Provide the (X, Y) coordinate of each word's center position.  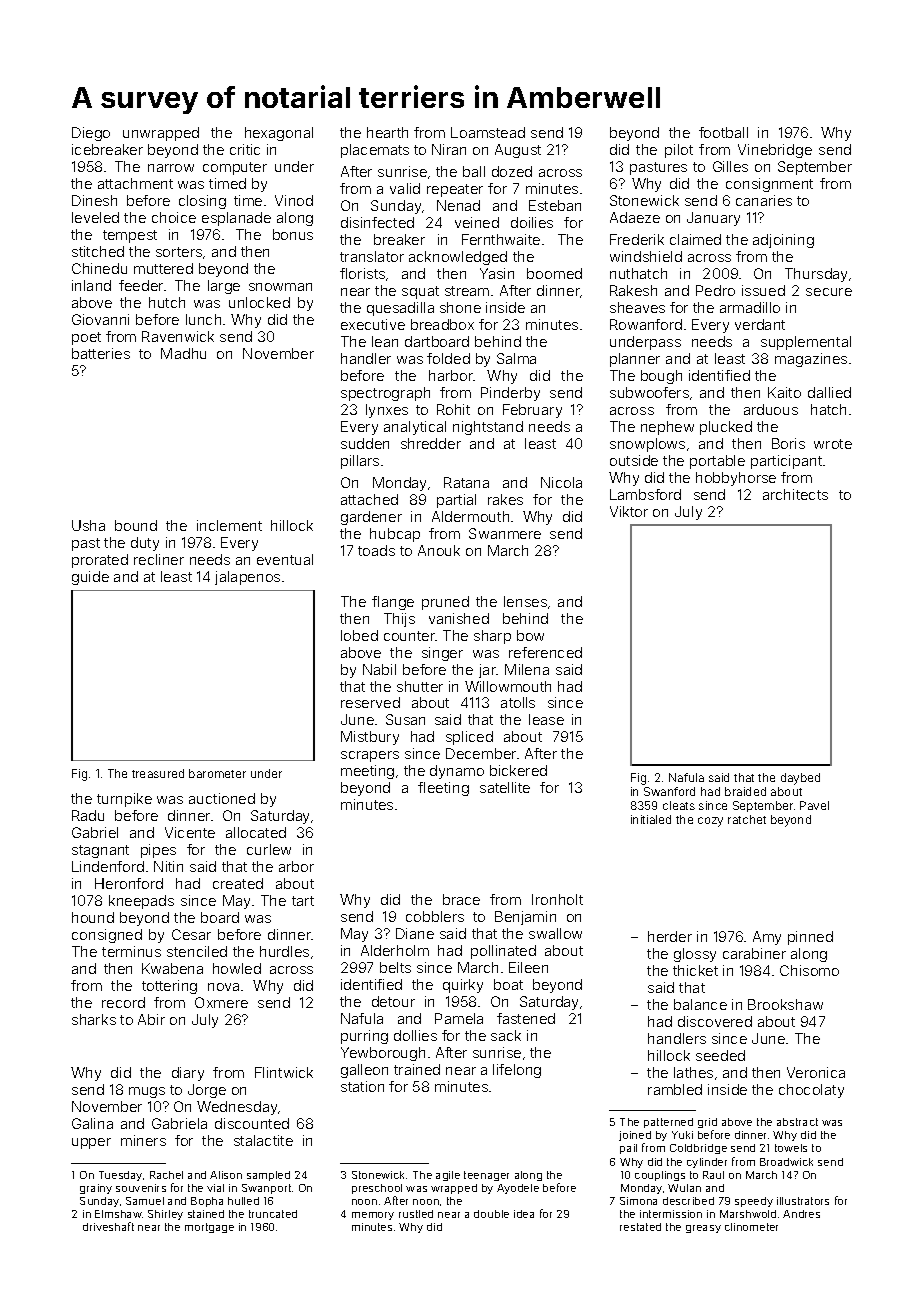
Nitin (168, 866)
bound (136, 525)
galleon (364, 1071)
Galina (92, 1123)
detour (393, 1001)
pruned (445, 603)
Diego (91, 134)
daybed (800, 779)
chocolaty (811, 1091)
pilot (679, 151)
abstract (797, 1122)
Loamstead (488, 132)
